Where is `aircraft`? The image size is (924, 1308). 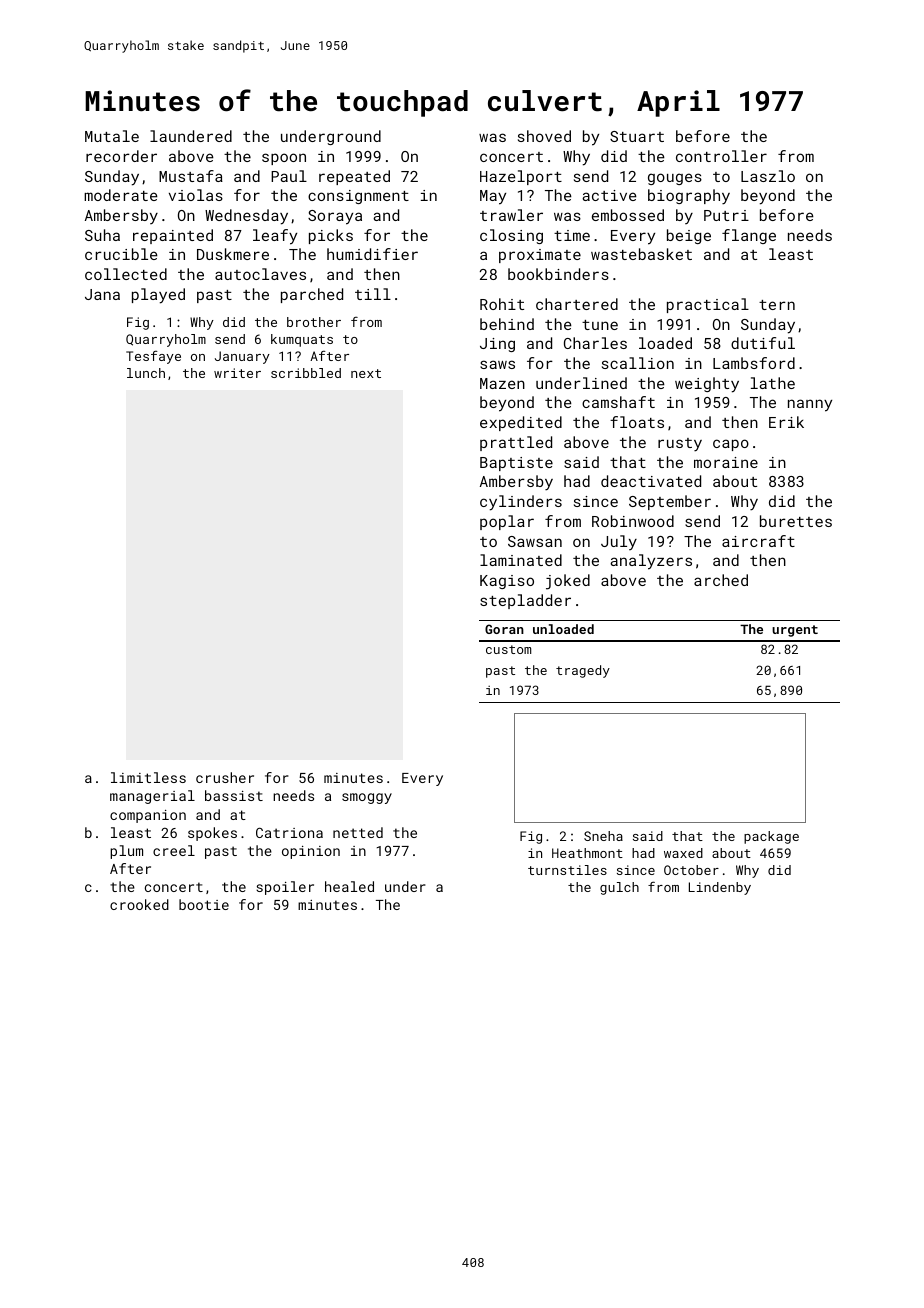 aircraft is located at coordinates (758, 541).
